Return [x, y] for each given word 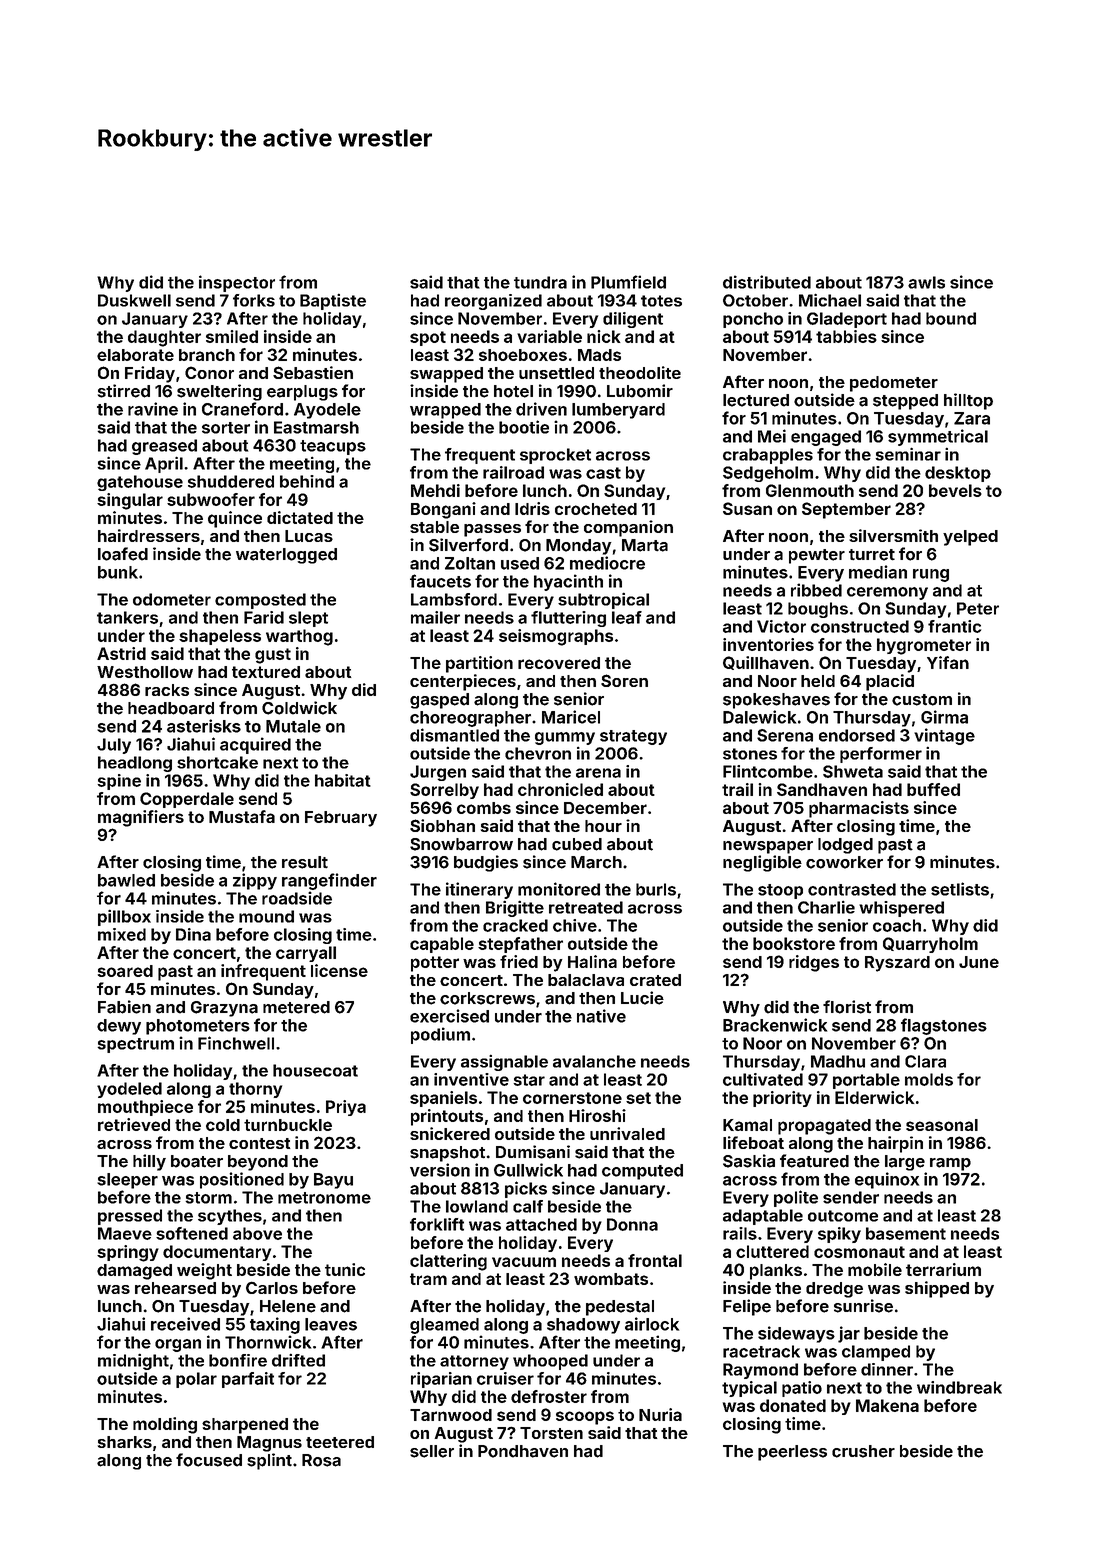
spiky [839, 1235]
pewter [817, 556]
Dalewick [759, 717]
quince [235, 519]
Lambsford [454, 599]
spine [119, 782]
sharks [125, 1442]
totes [661, 301]
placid [890, 682]
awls [926, 282]
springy [128, 1253]
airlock [652, 1324]
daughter [164, 338]
